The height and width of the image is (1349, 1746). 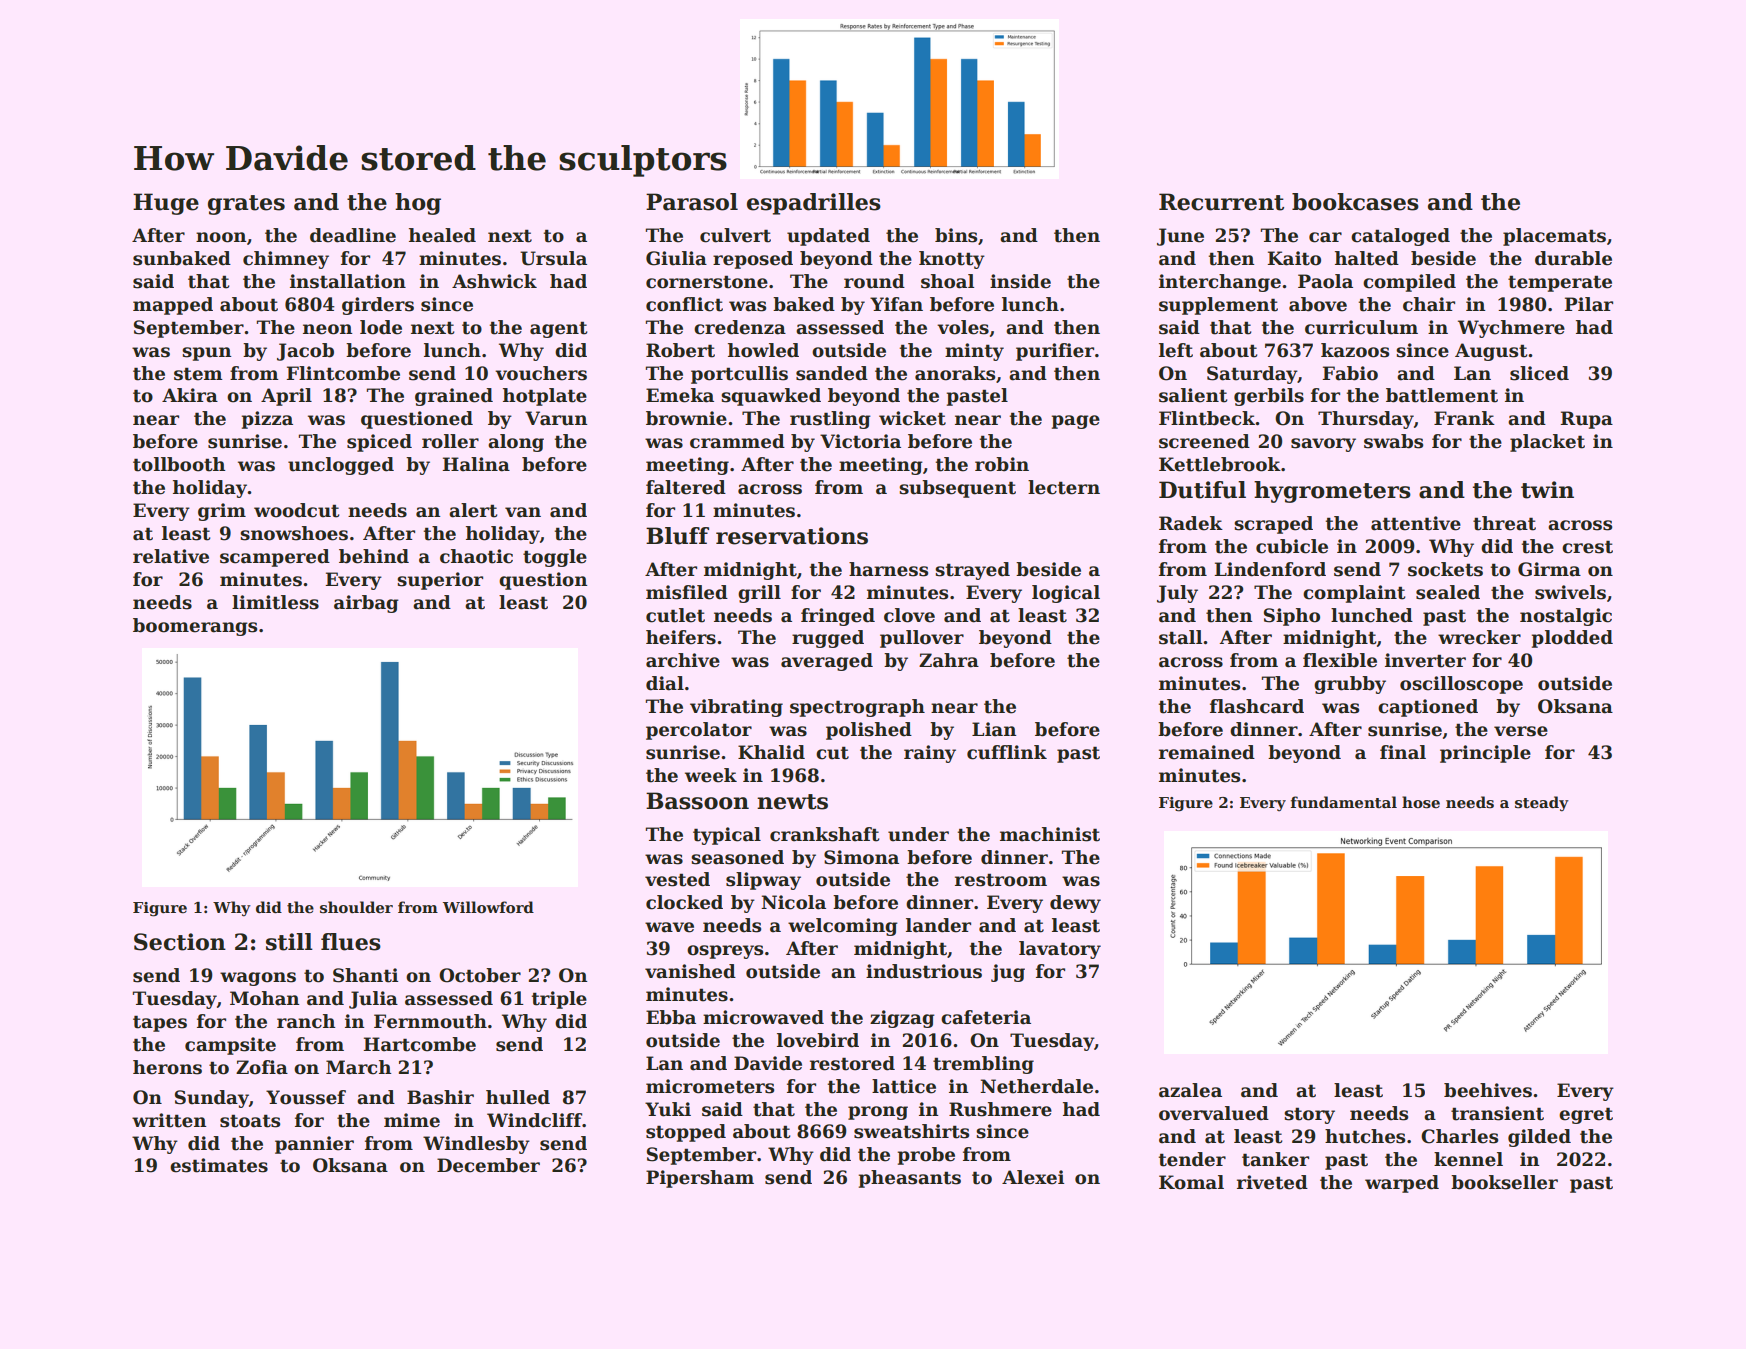 I want to click on hose, so click(x=1421, y=802).
